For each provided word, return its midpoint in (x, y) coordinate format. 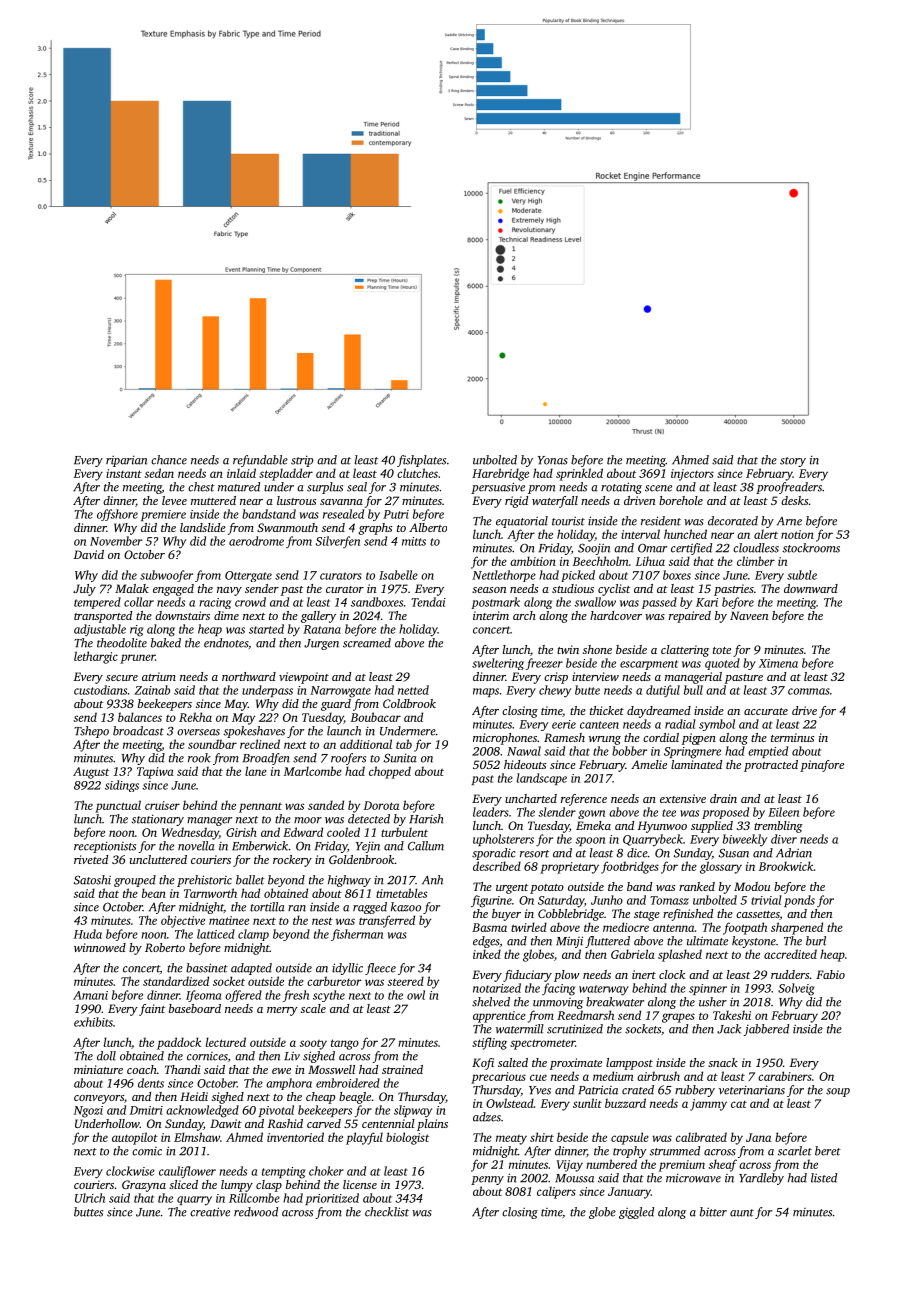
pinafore (822, 766)
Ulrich (90, 1198)
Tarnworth (210, 893)
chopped (390, 772)
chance (169, 460)
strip (302, 461)
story (793, 462)
